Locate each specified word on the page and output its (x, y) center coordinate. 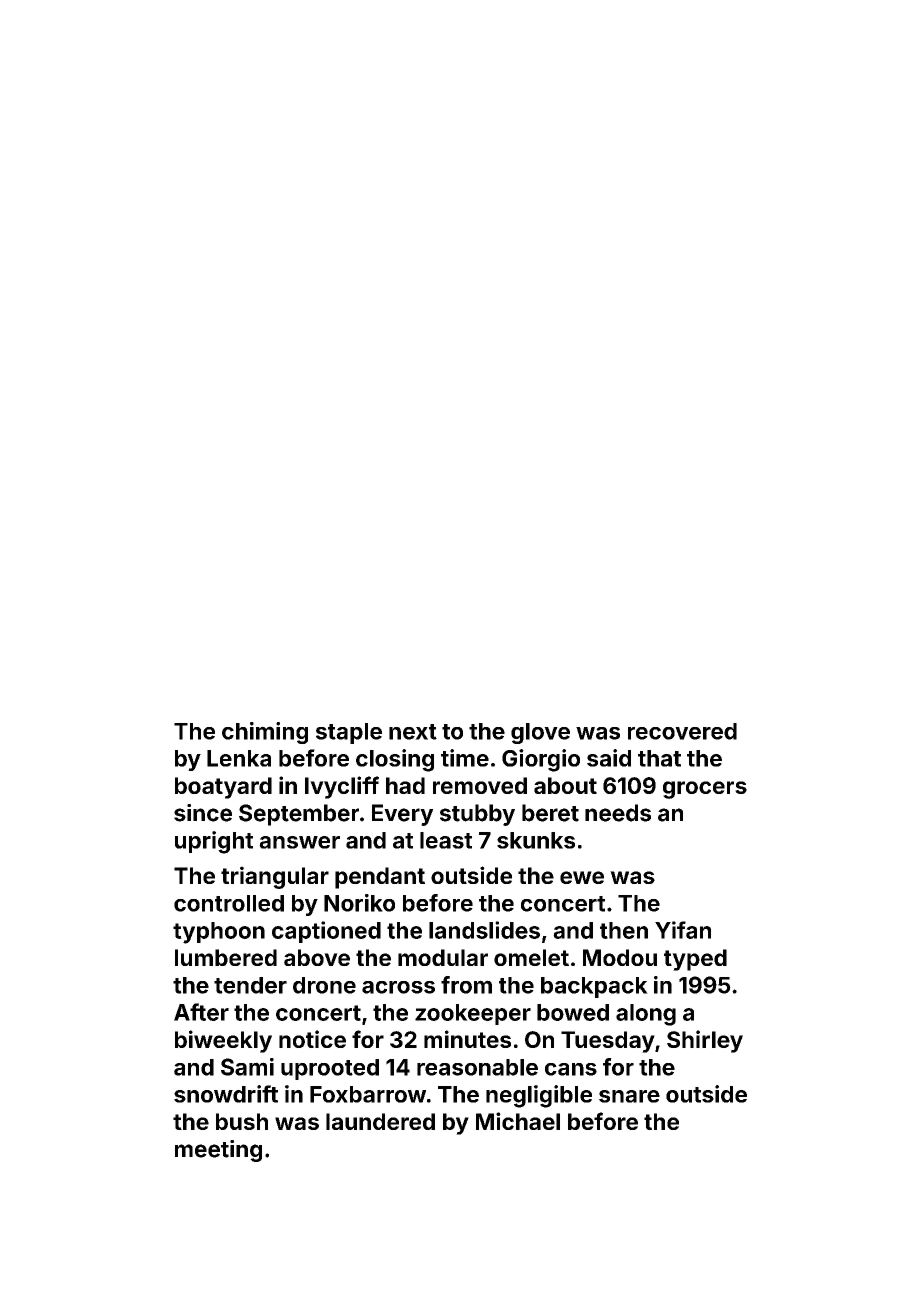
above (317, 957)
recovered (682, 731)
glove (540, 733)
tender (250, 985)
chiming (265, 733)
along (646, 1015)
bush (242, 1121)
